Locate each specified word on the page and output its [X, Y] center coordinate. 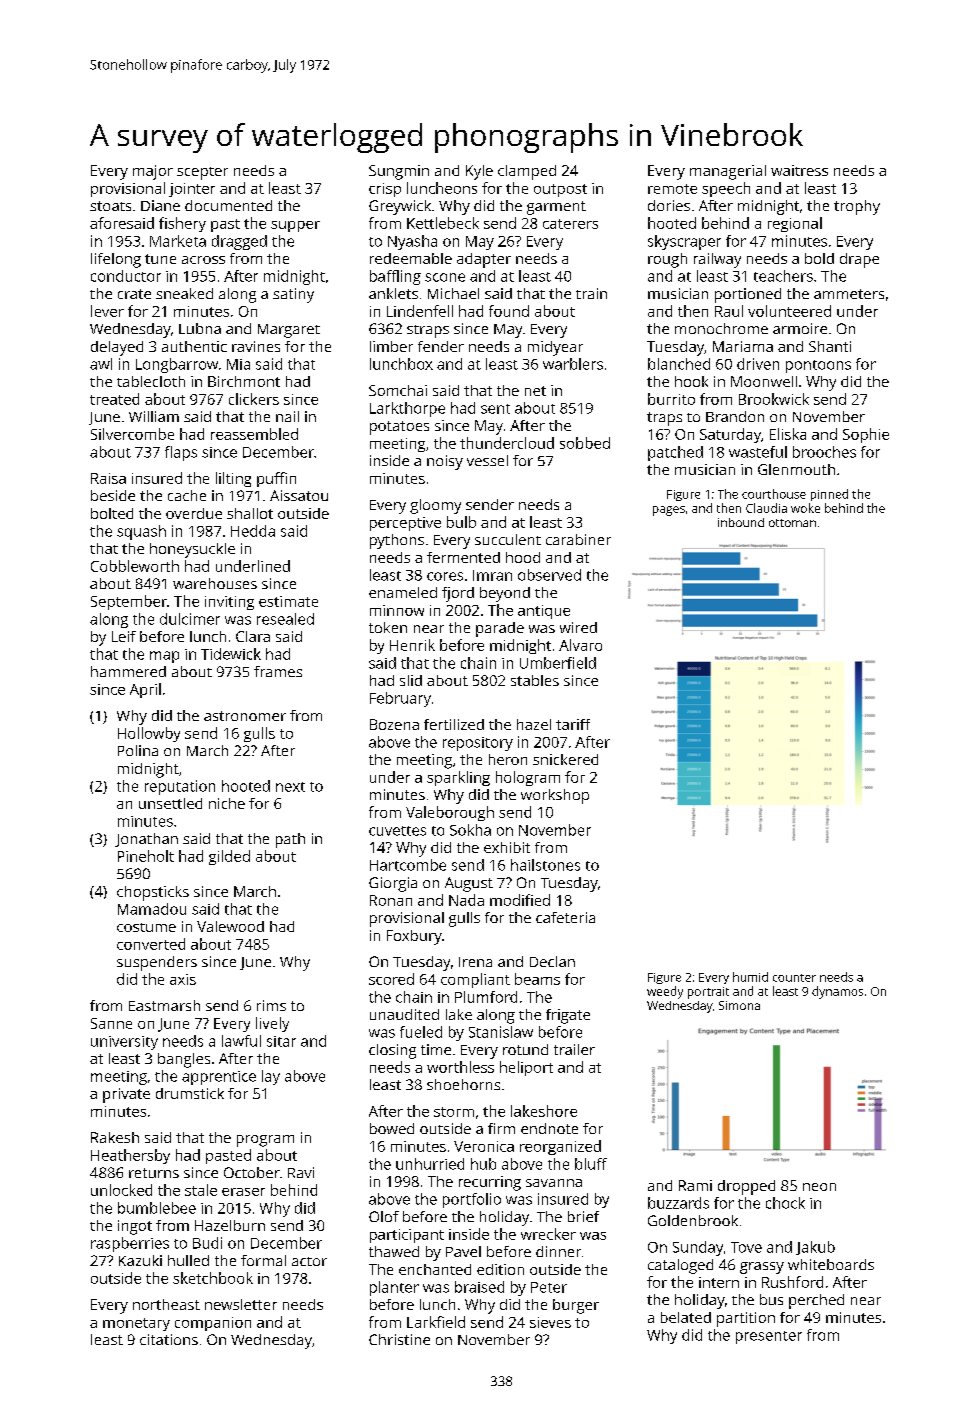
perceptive [405, 524]
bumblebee [157, 1208]
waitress [799, 170]
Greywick [400, 207]
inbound [741, 522]
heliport [526, 1068]
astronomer [245, 716]
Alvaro [580, 645]
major [153, 172]
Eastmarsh [164, 1005]
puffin [276, 479]
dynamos [837, 992]
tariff [573, 724]
